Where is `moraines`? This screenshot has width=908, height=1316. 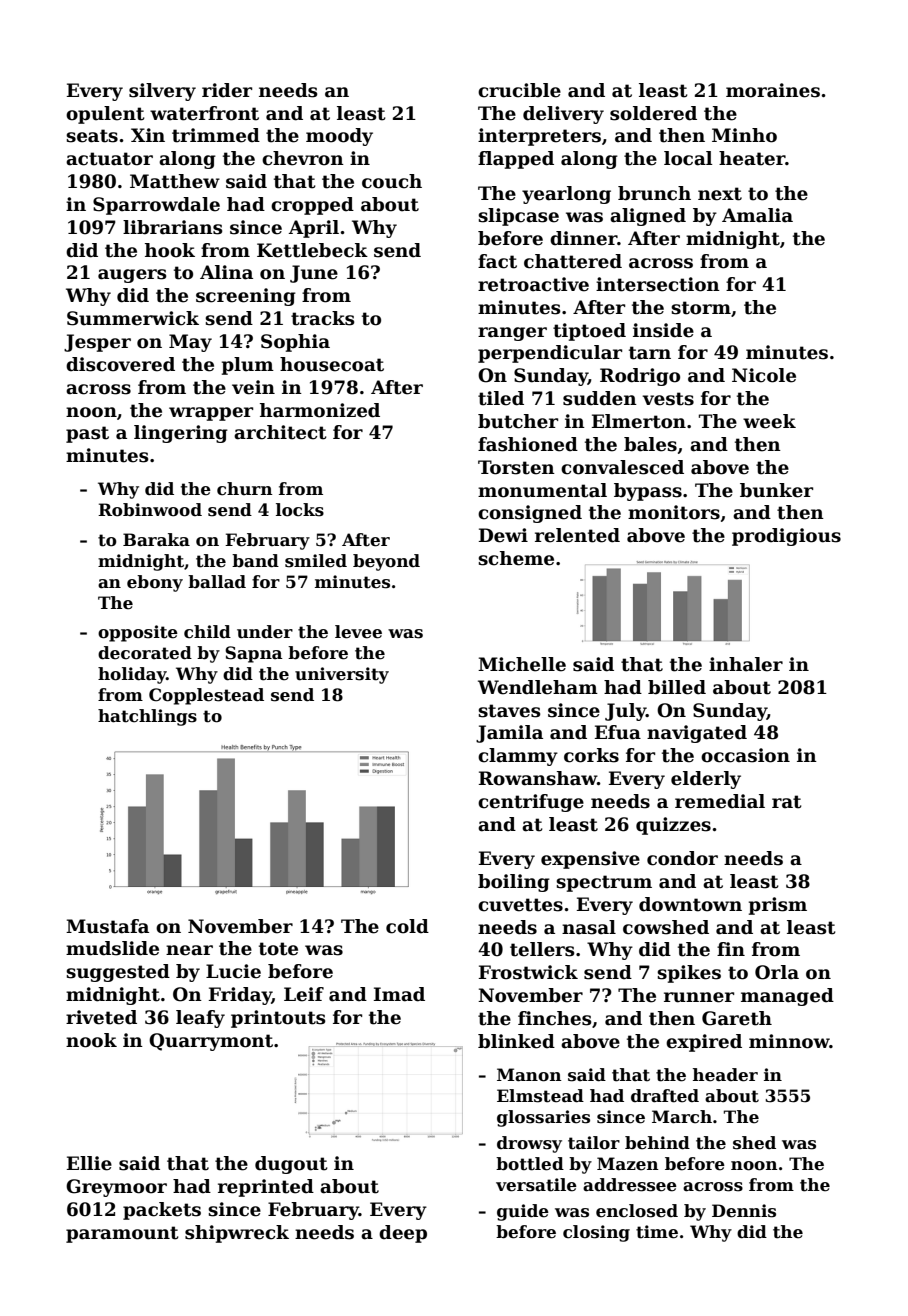 moraines is located at coordinates (773, 90).
